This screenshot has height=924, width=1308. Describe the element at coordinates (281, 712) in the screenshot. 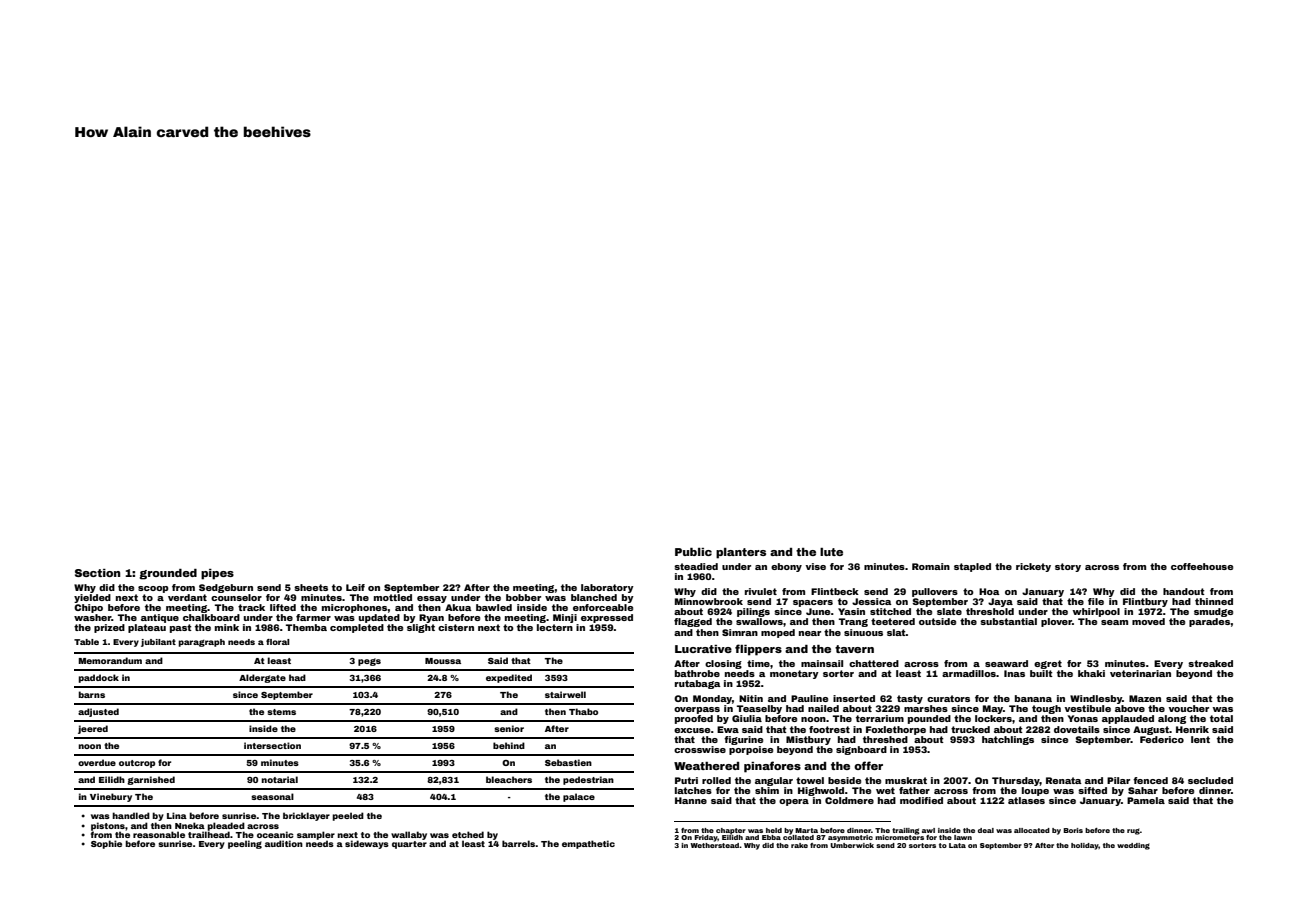

I see `stems` at that location.
